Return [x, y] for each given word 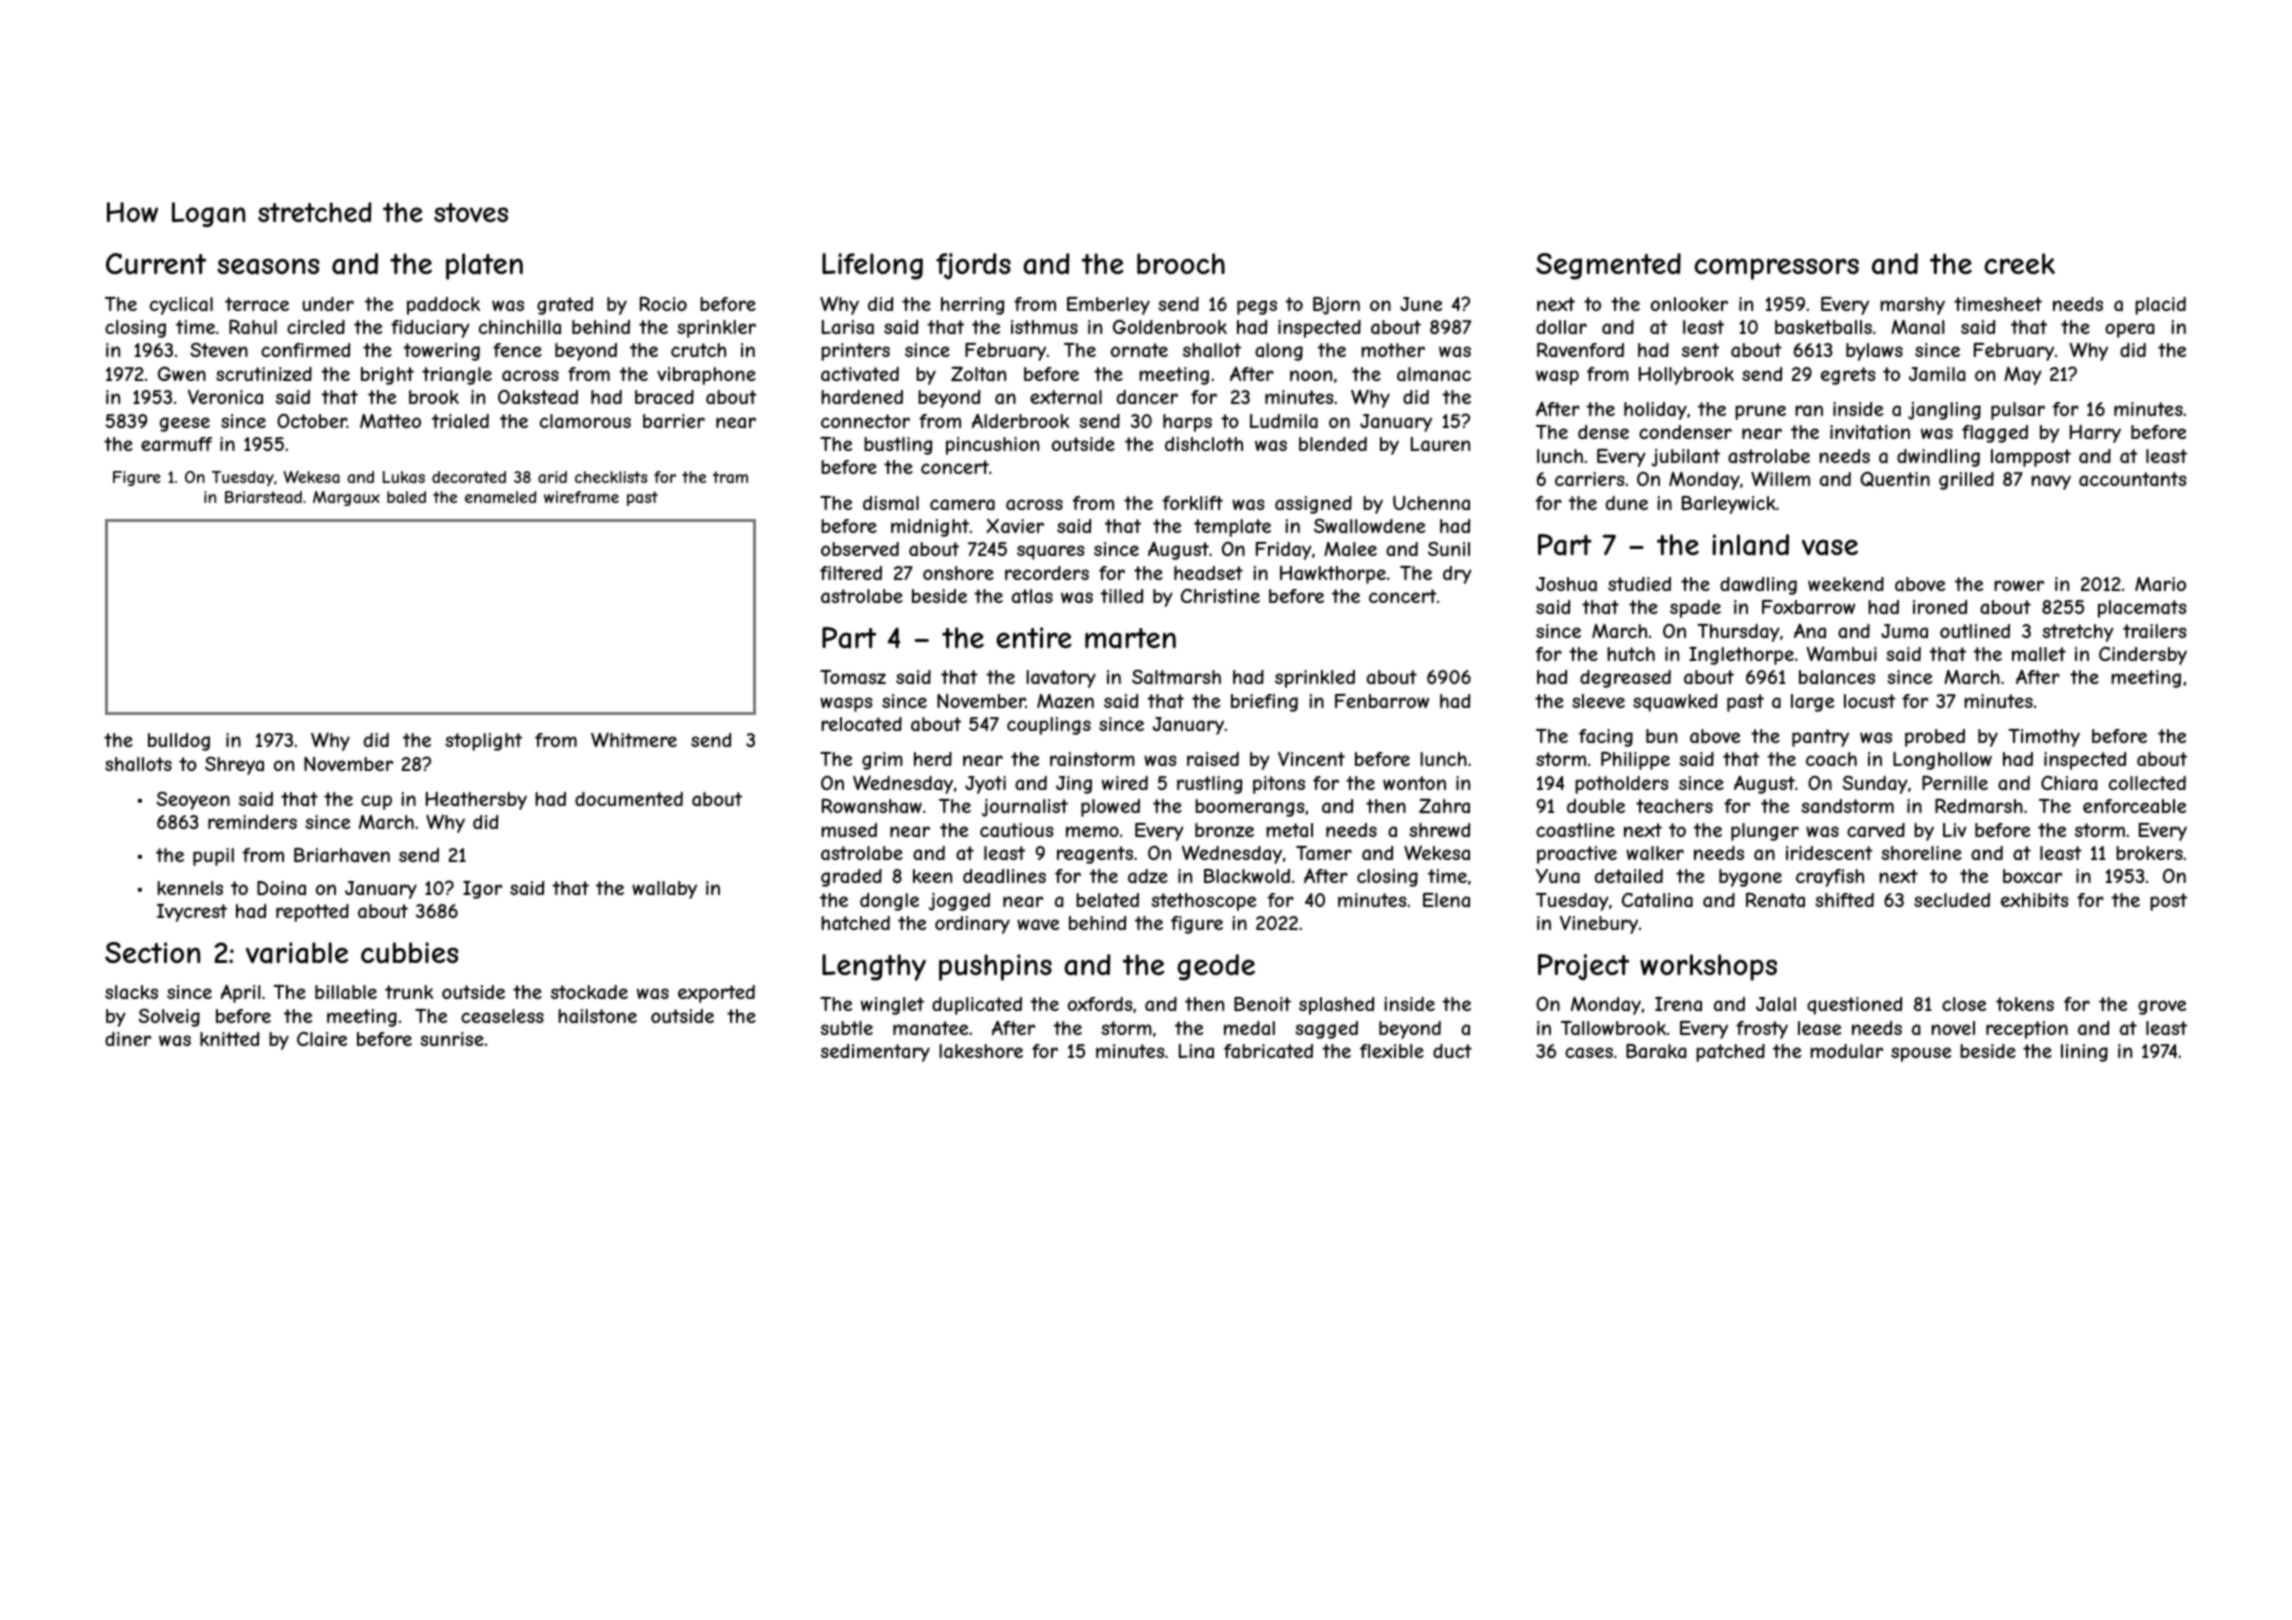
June [1421, 304]
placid [2160, 306]
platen [484, 266]
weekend [1846, 584]
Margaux [346, 498]
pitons [1279, 785]
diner [128, 1039]
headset [1208, 573]
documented [629, 799]
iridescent [1829, 853]
